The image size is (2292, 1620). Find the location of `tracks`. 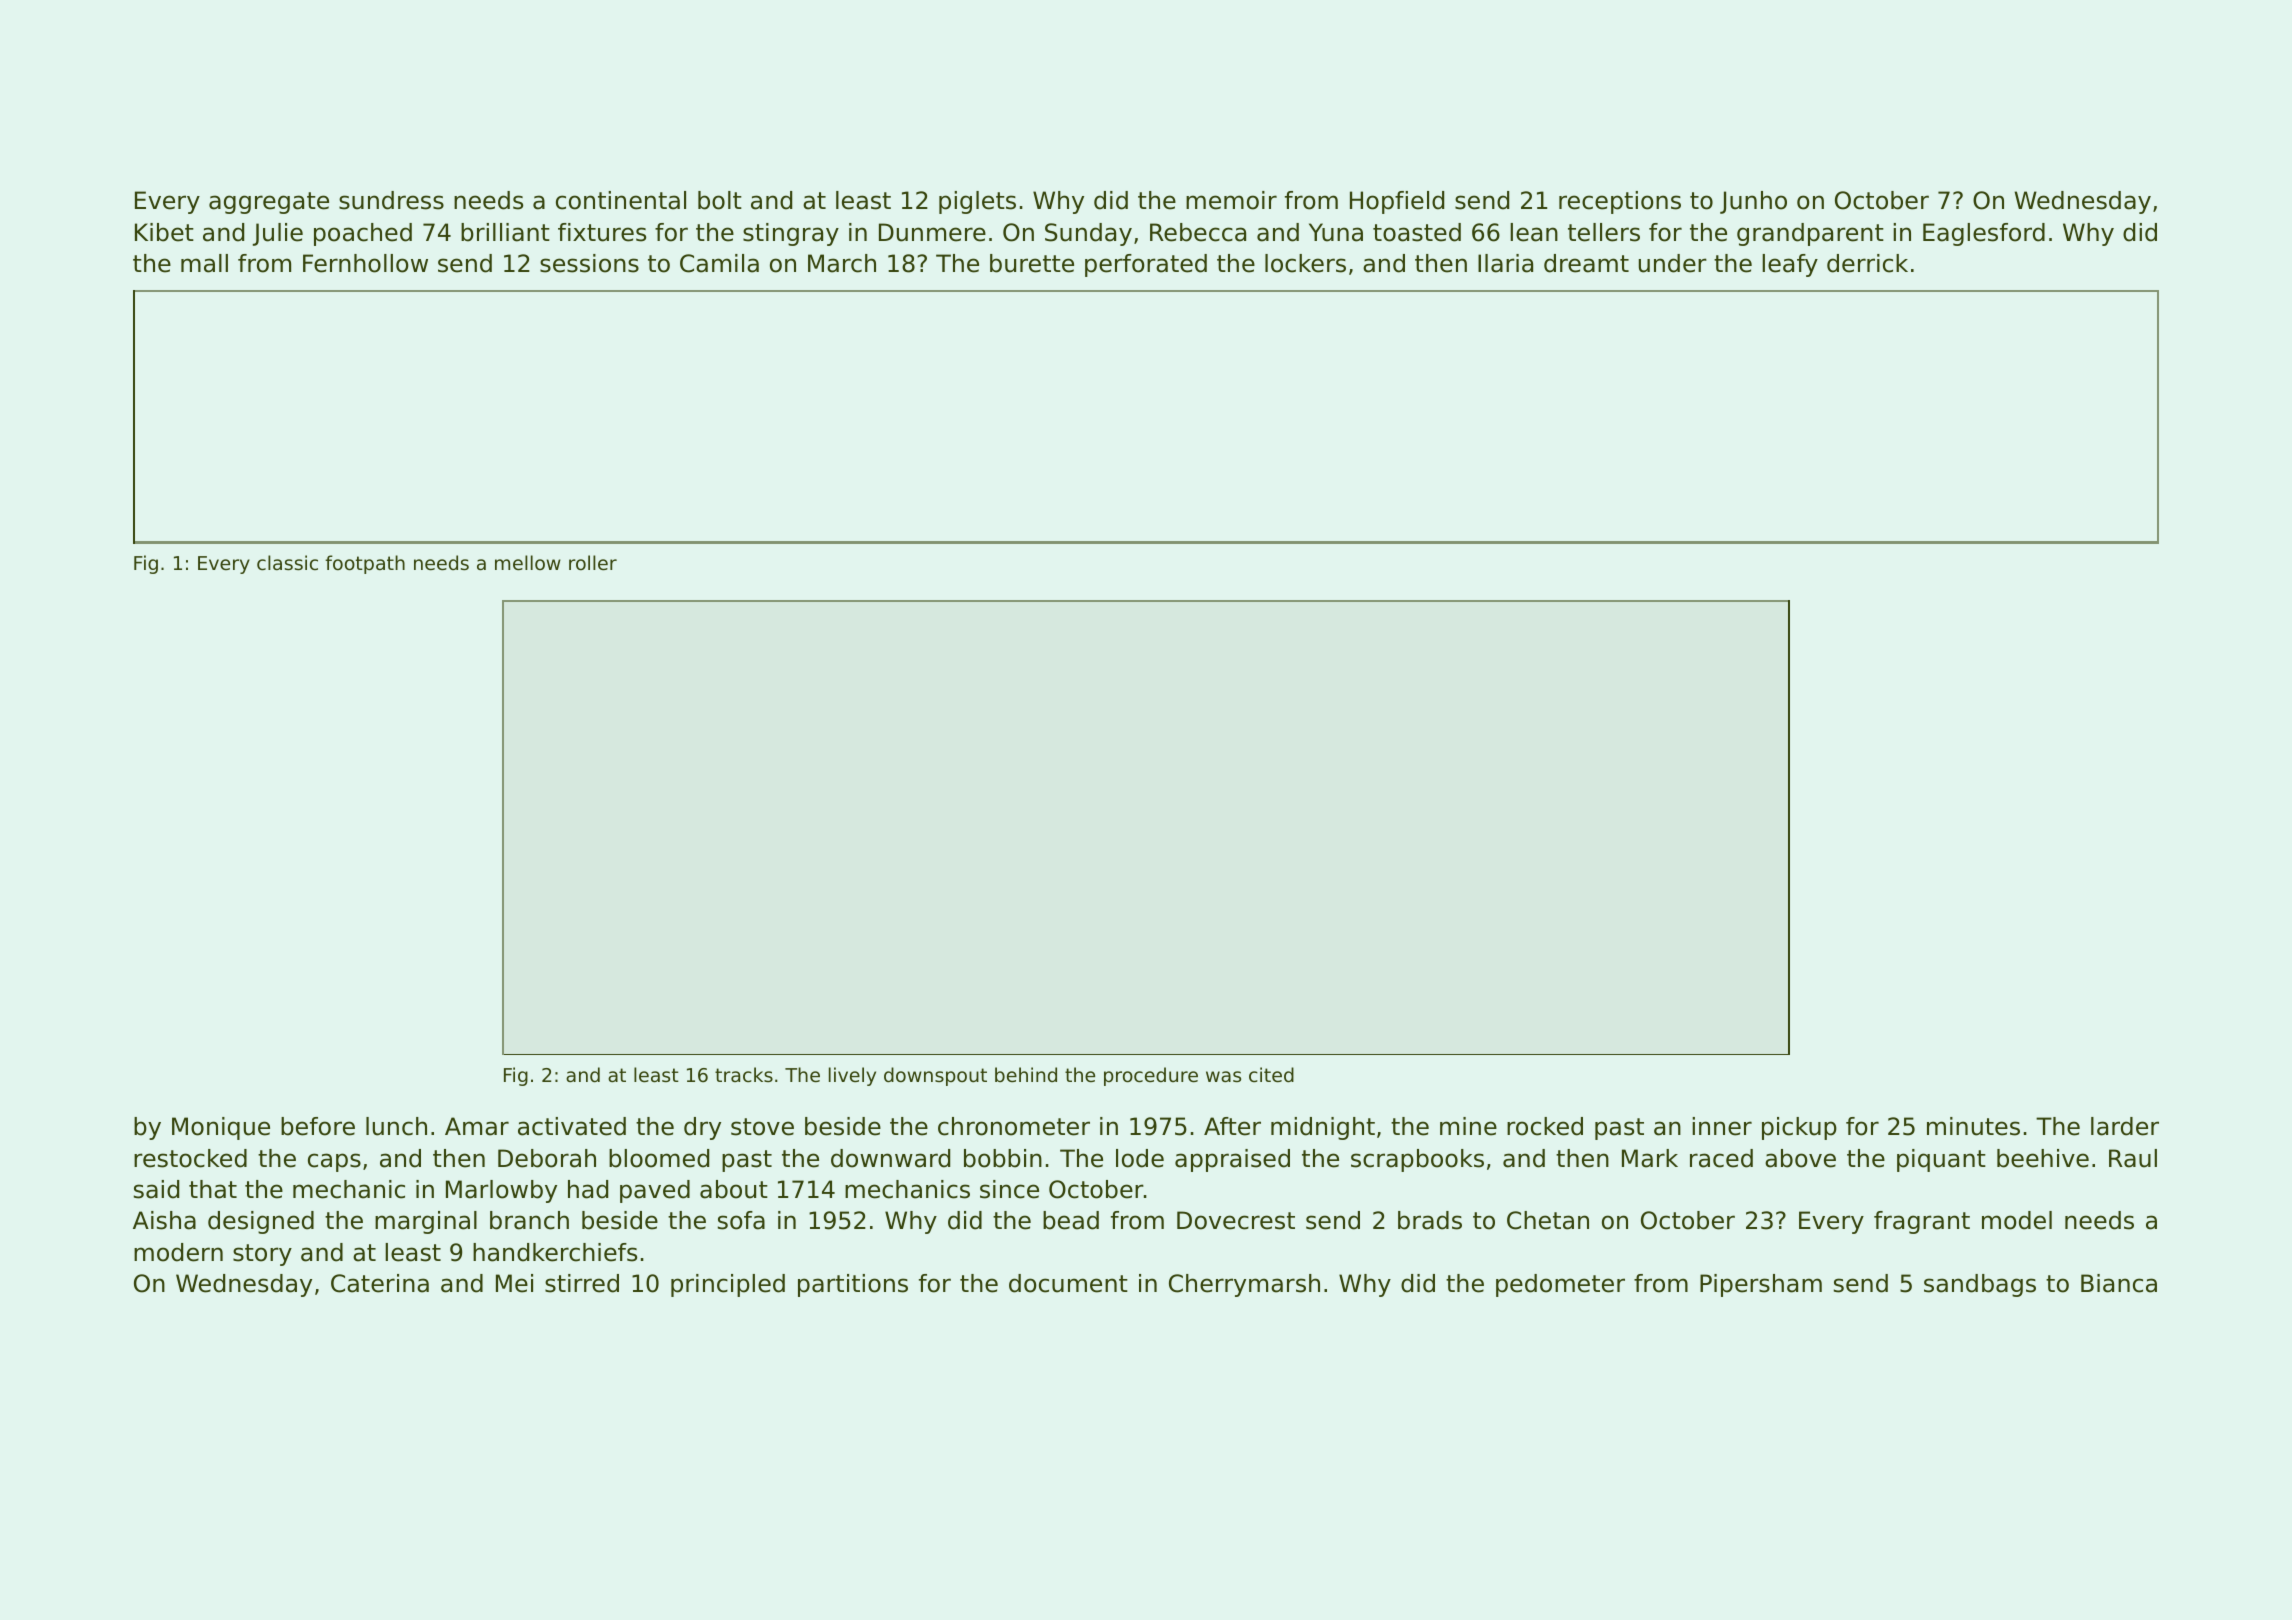

tracks is located at coordinates (744, 1074).
